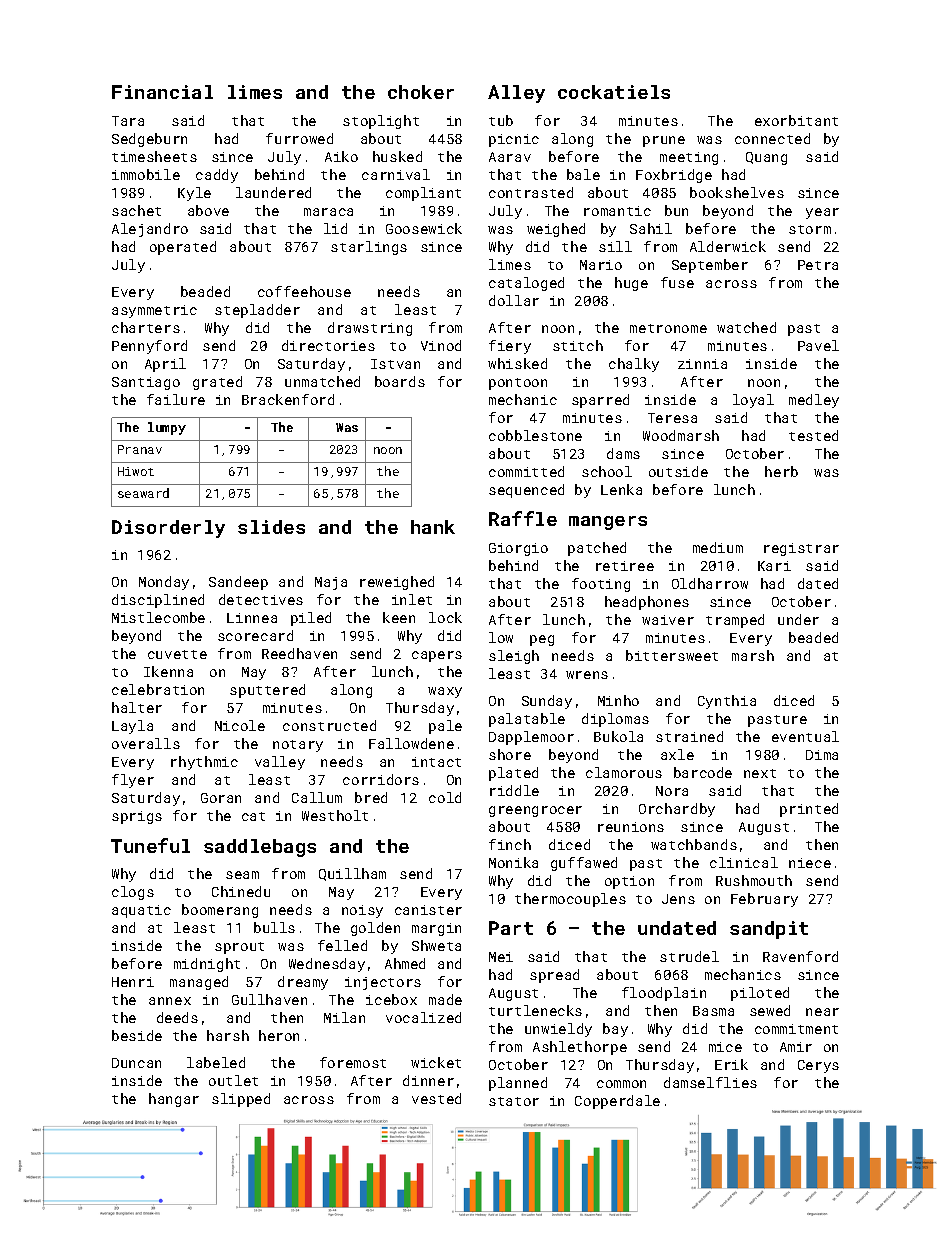  What do you see at coordinates (617, 1102) in the image?
I see `Copperdale` at bounding box center [617, 1102].
